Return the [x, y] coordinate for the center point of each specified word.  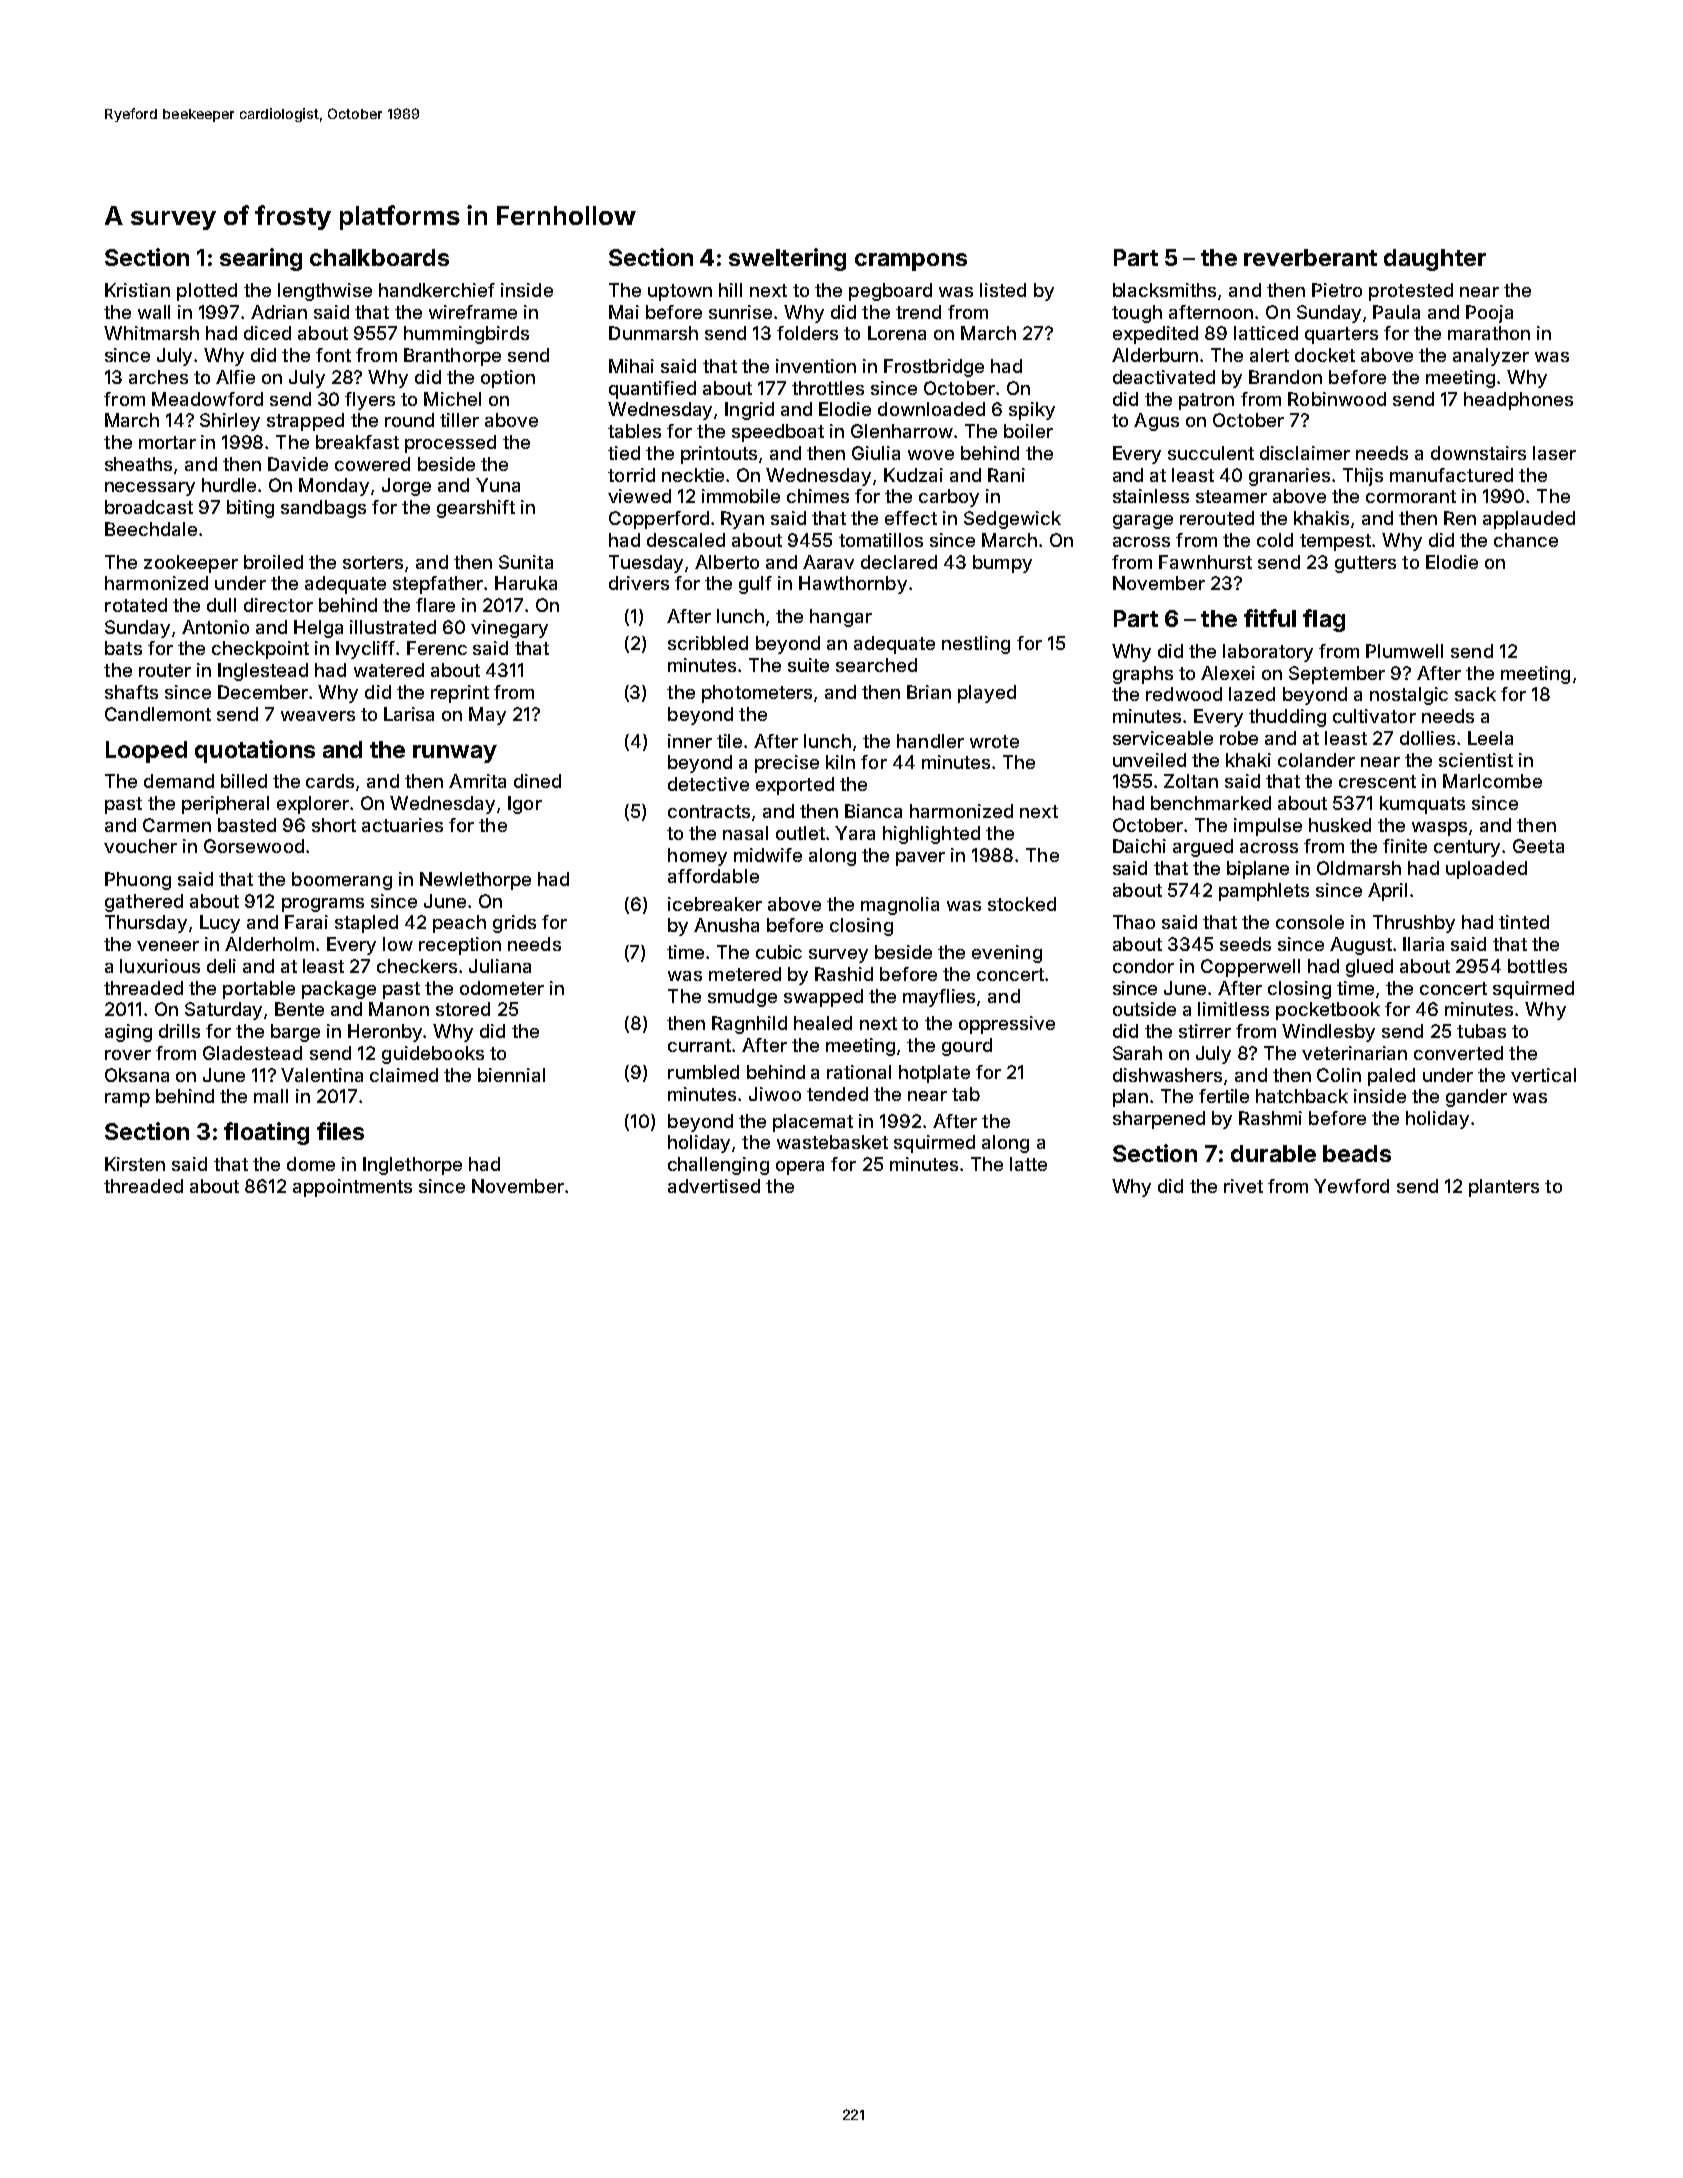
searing [261, 259]
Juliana [500, 966]
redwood [1184, 694]
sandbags [323, 509]
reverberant [1310, 257]
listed [1003, 290]
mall [271, 1096]
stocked [1022, 904]
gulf [755, 585]
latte [1028, 1164]
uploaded [1486, 870]
